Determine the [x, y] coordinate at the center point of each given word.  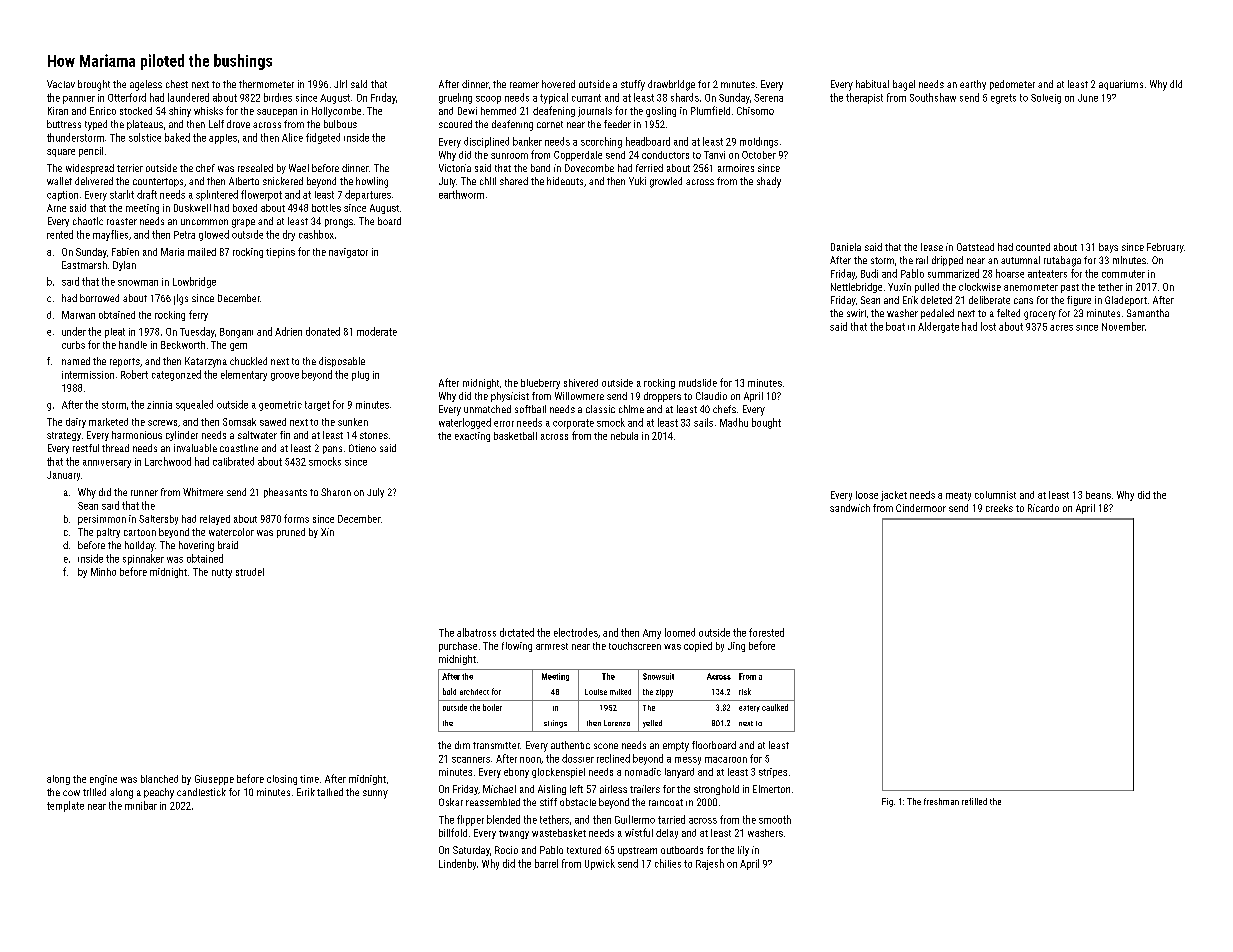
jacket [894, 496]
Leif [216, 124]
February [1165, 248]
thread [115, 448]
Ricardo [1043, 508]
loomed [680, 632]
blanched [159, 779]
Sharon [336, 492]
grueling [455, 98]
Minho [103, 572]
